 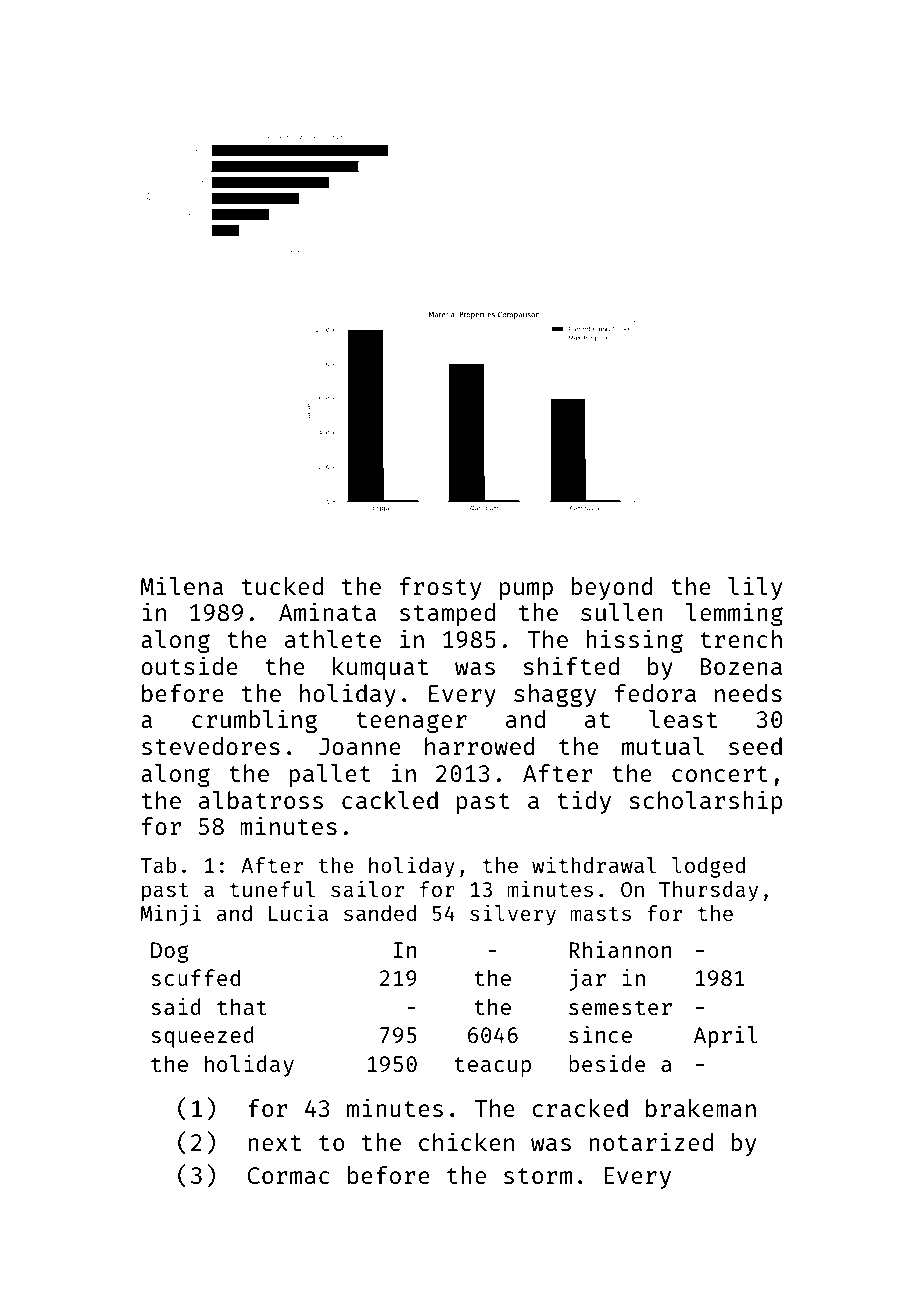 What do you see at coordinates (701, 1108) in the screenshot?
I see `brakeman` at bounding box center [701, 1108].
